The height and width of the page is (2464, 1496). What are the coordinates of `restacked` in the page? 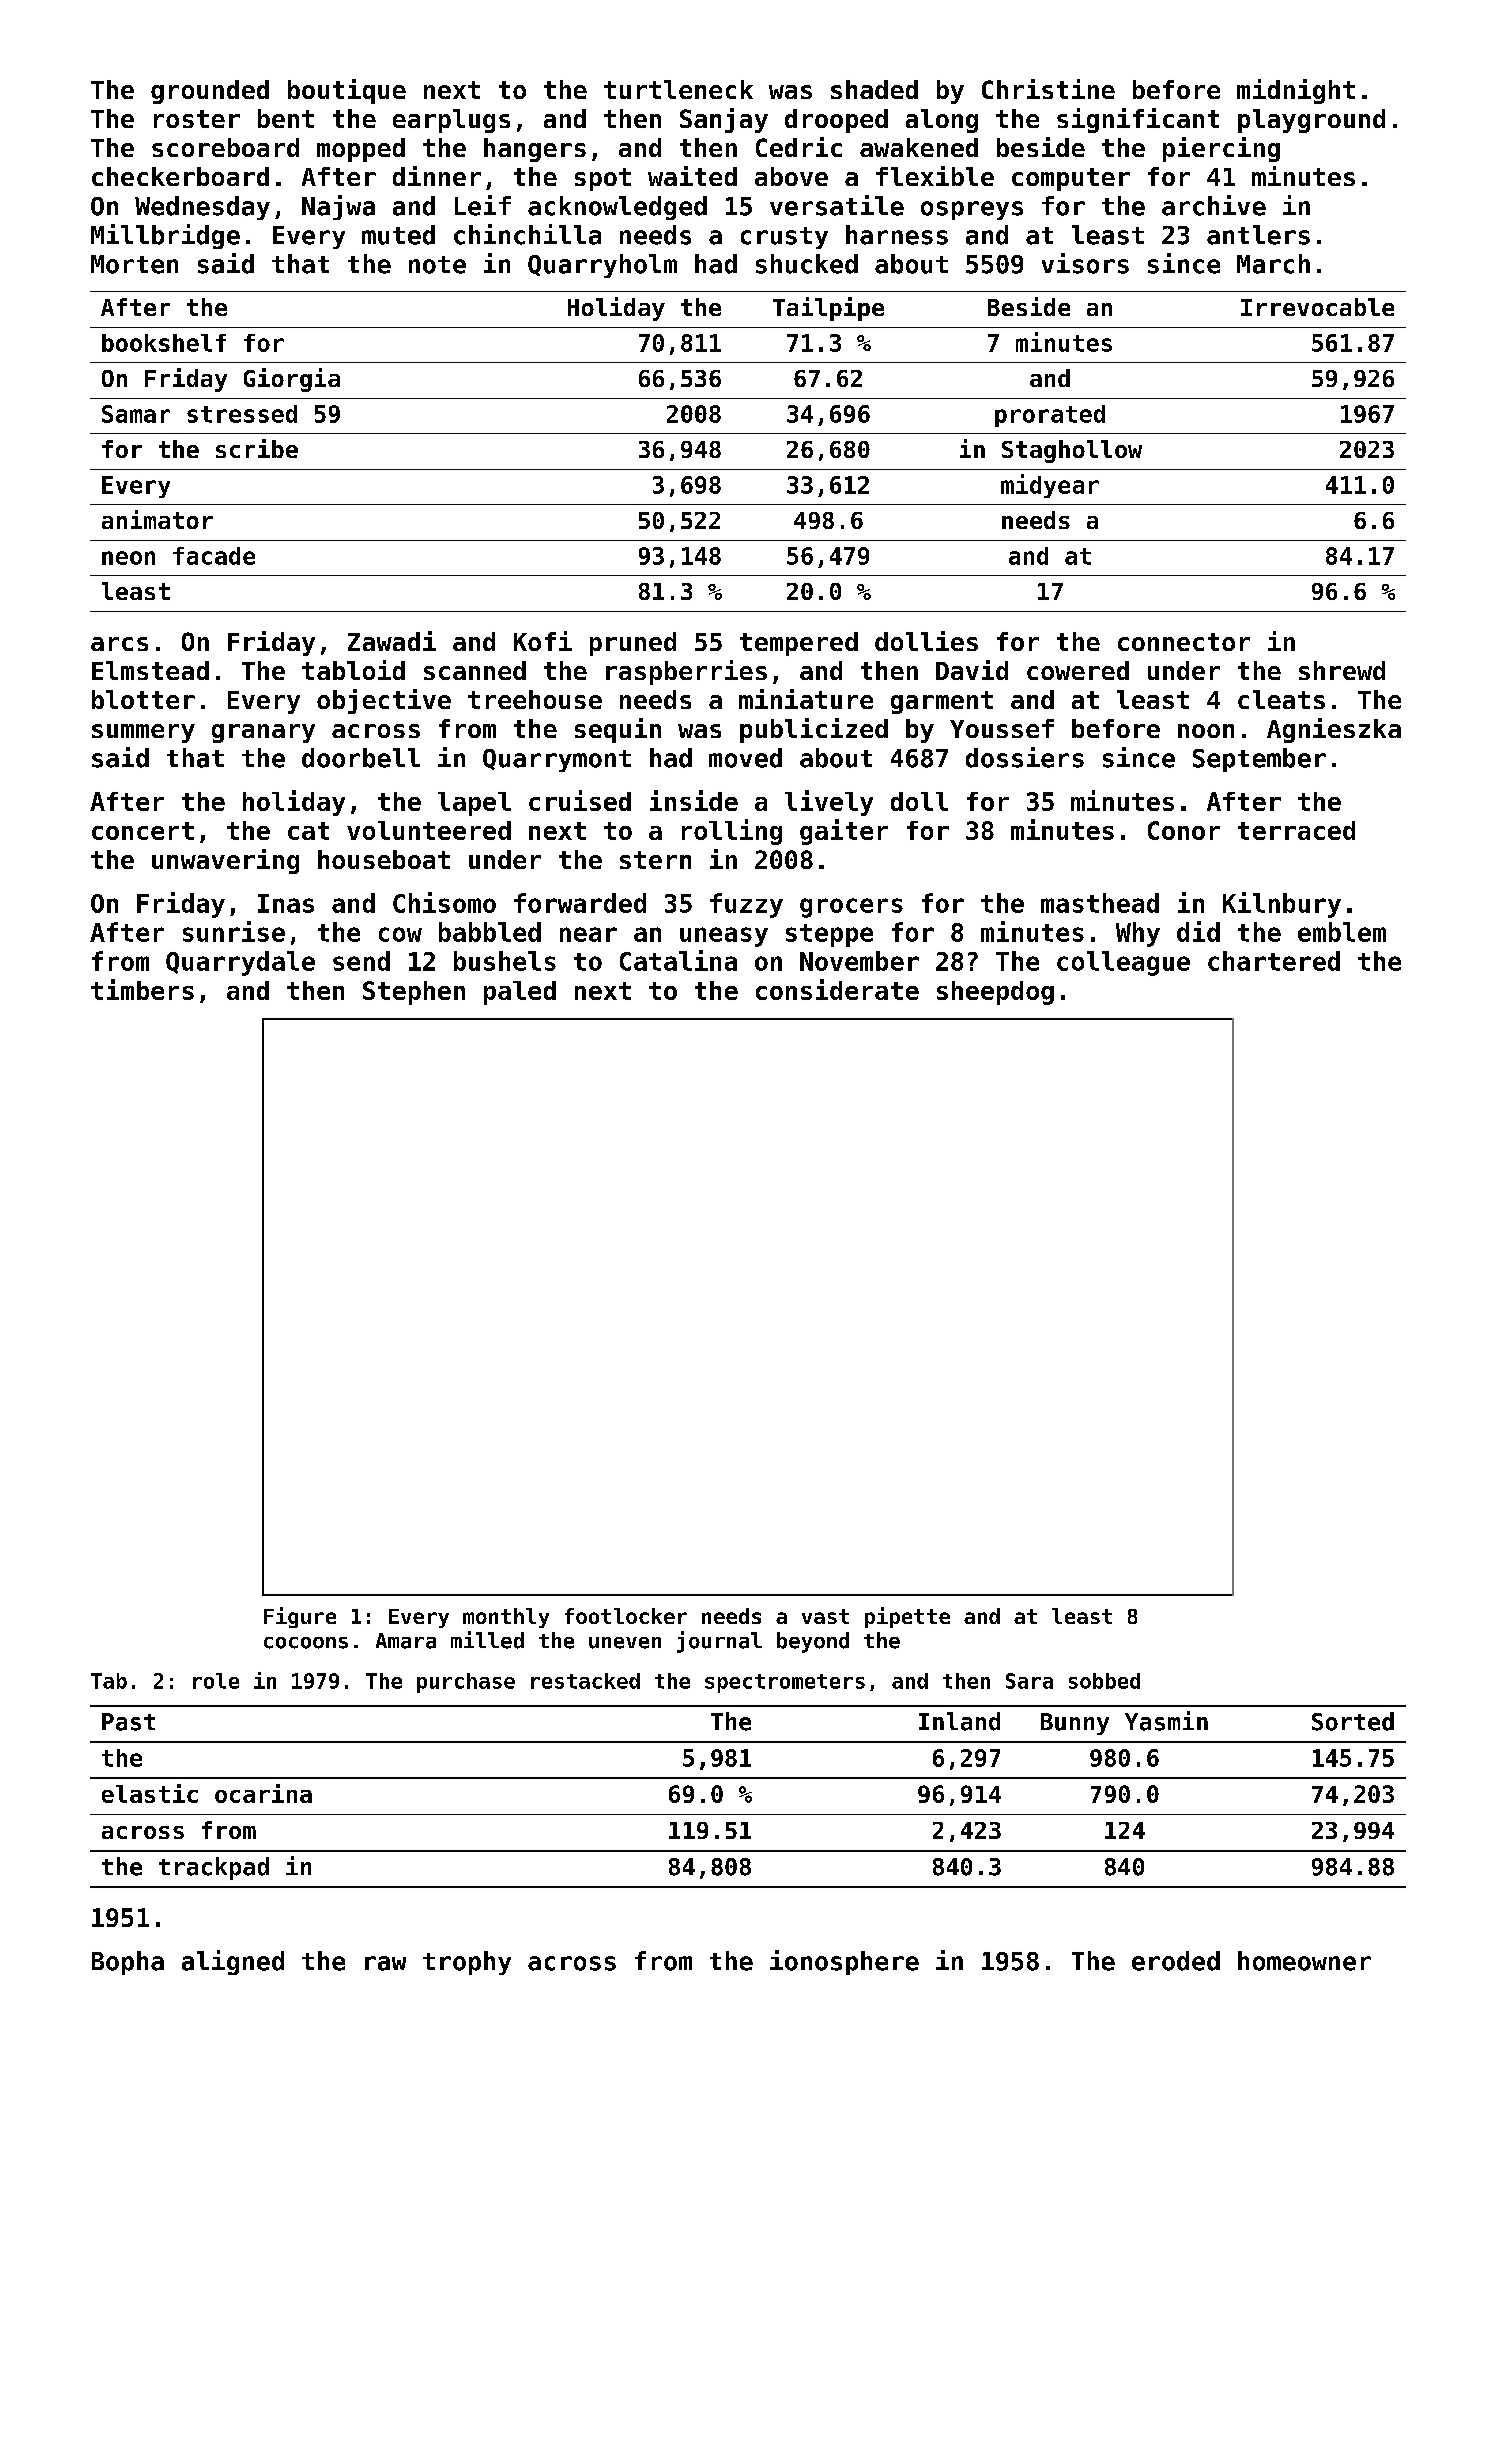 It's located at (585, 1681).
